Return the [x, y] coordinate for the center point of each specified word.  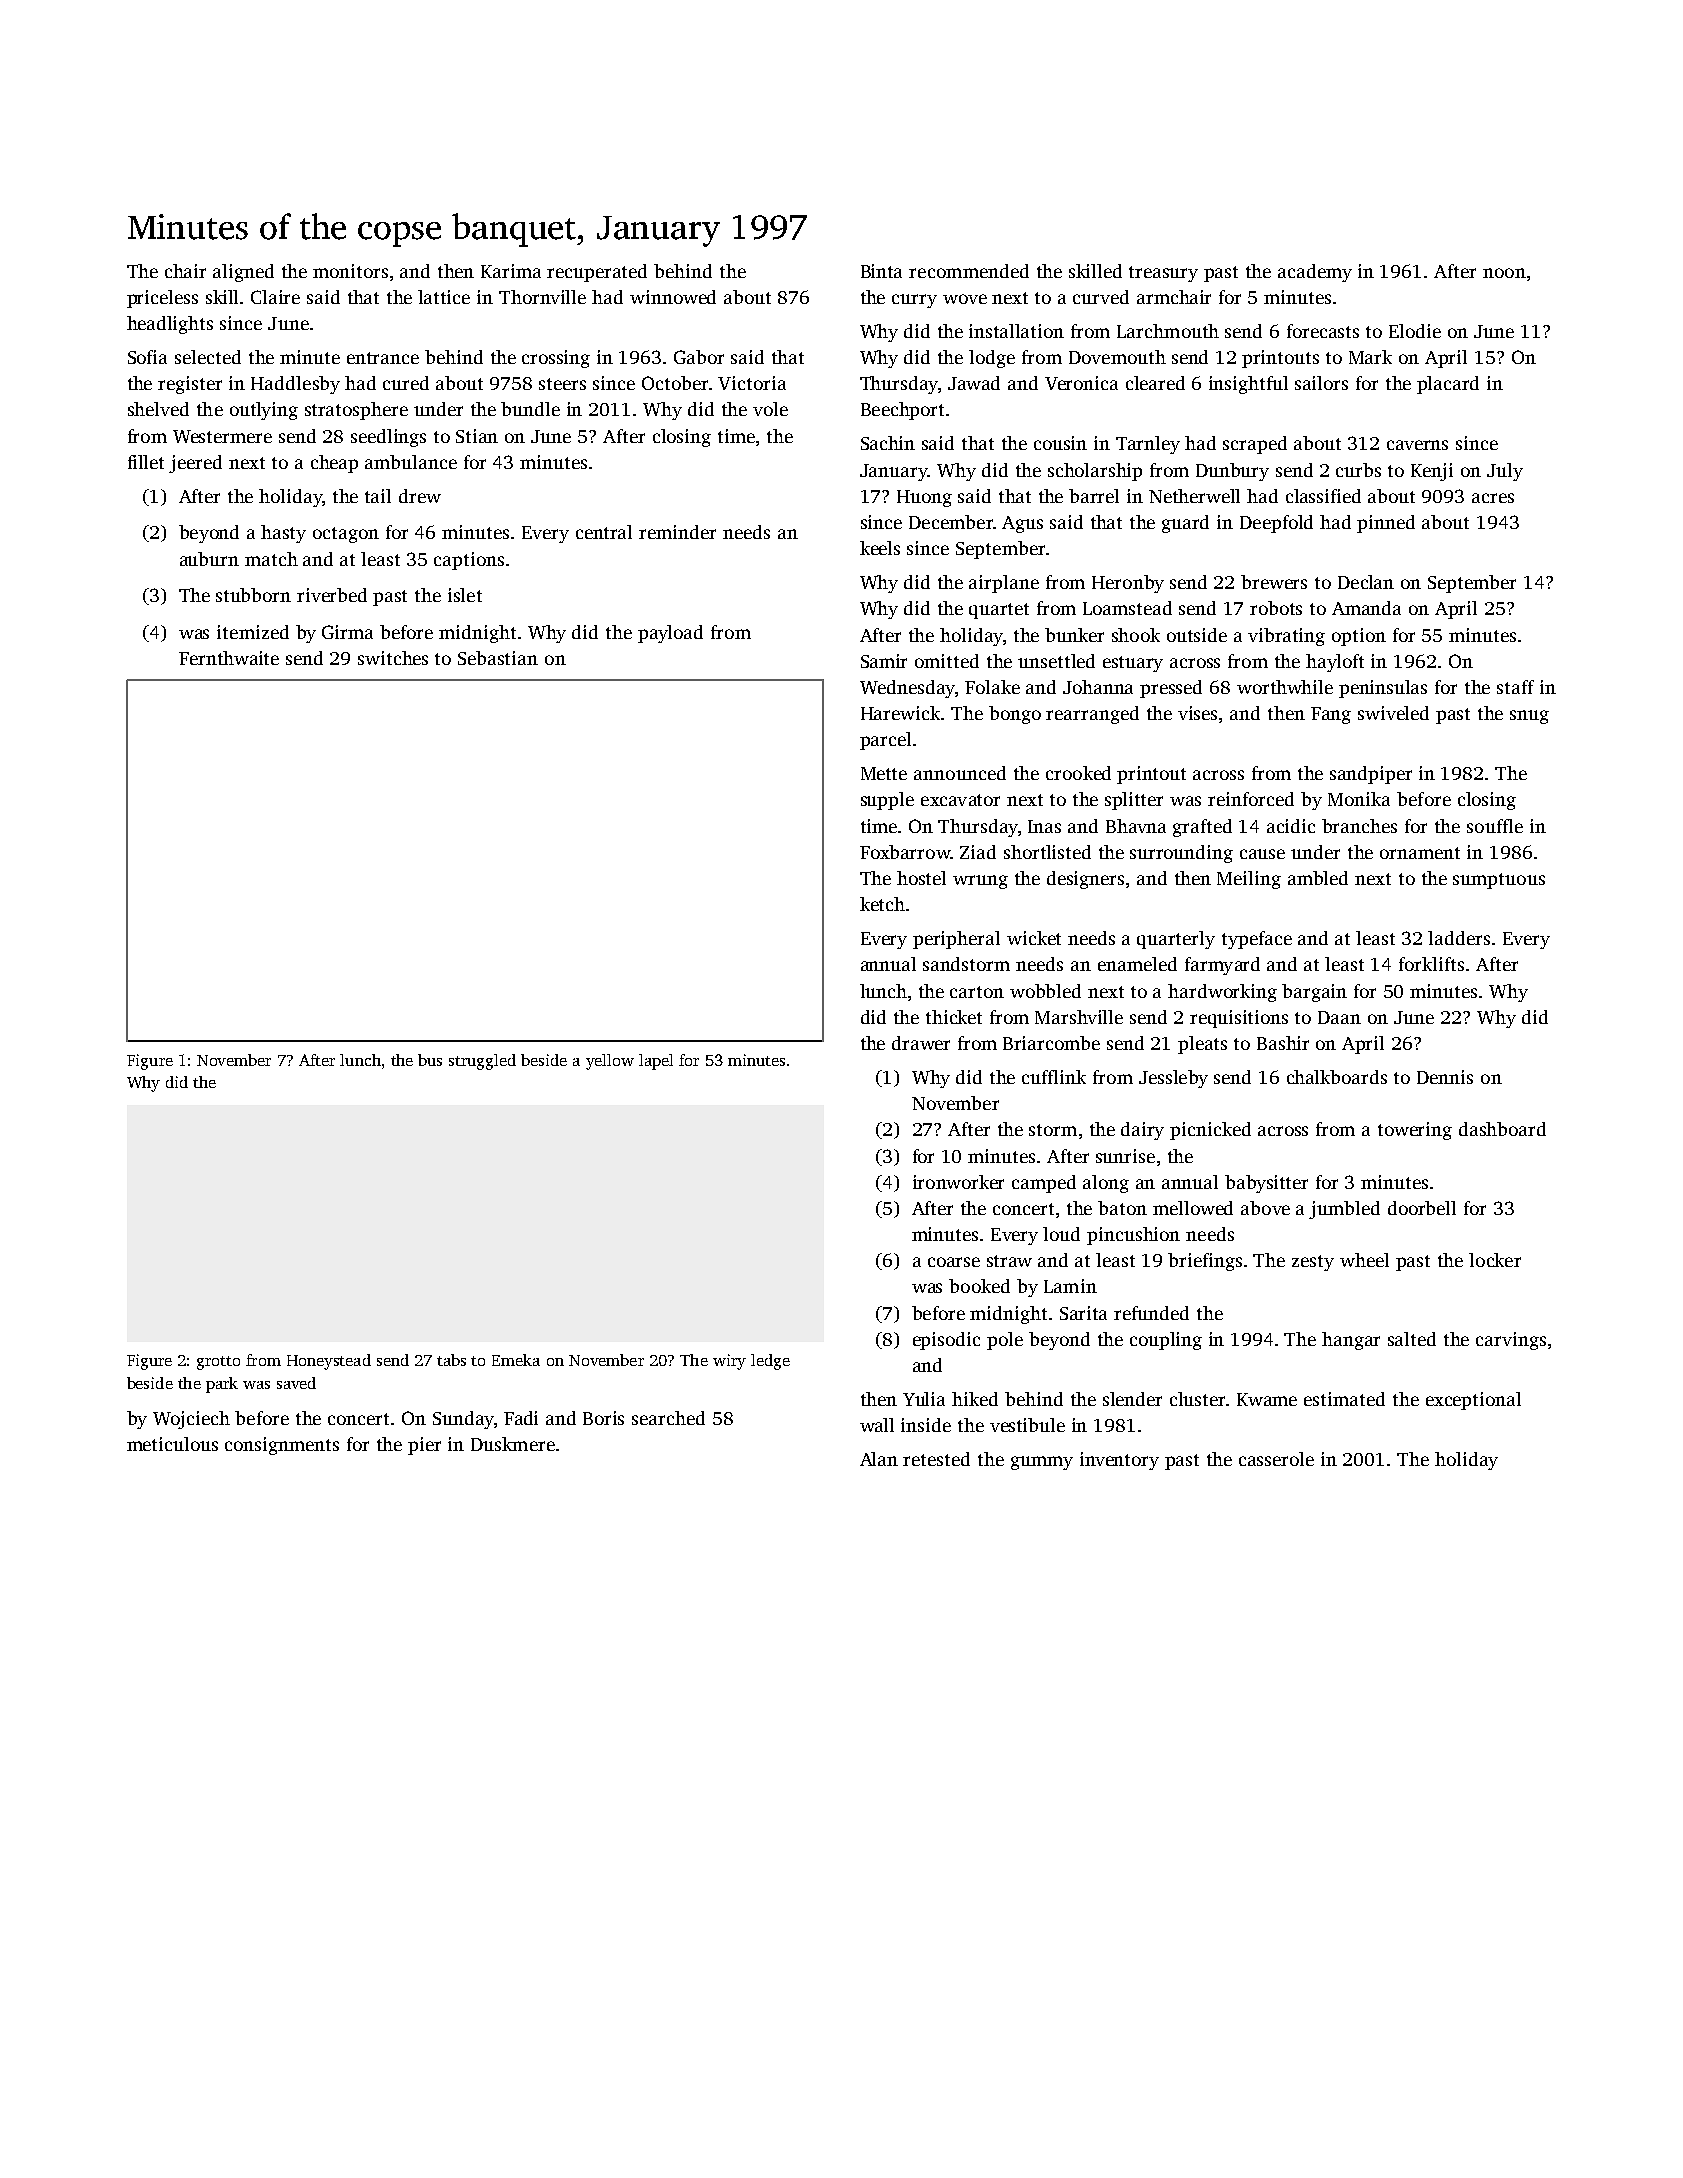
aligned [243, 273]
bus [430, 1060]
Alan [879, 1459]
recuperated [597, 273]
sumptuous [1499, 881]
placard [1448, 385]
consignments [282, 1446]
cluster [1197, 1399]
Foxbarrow [905, 852]
